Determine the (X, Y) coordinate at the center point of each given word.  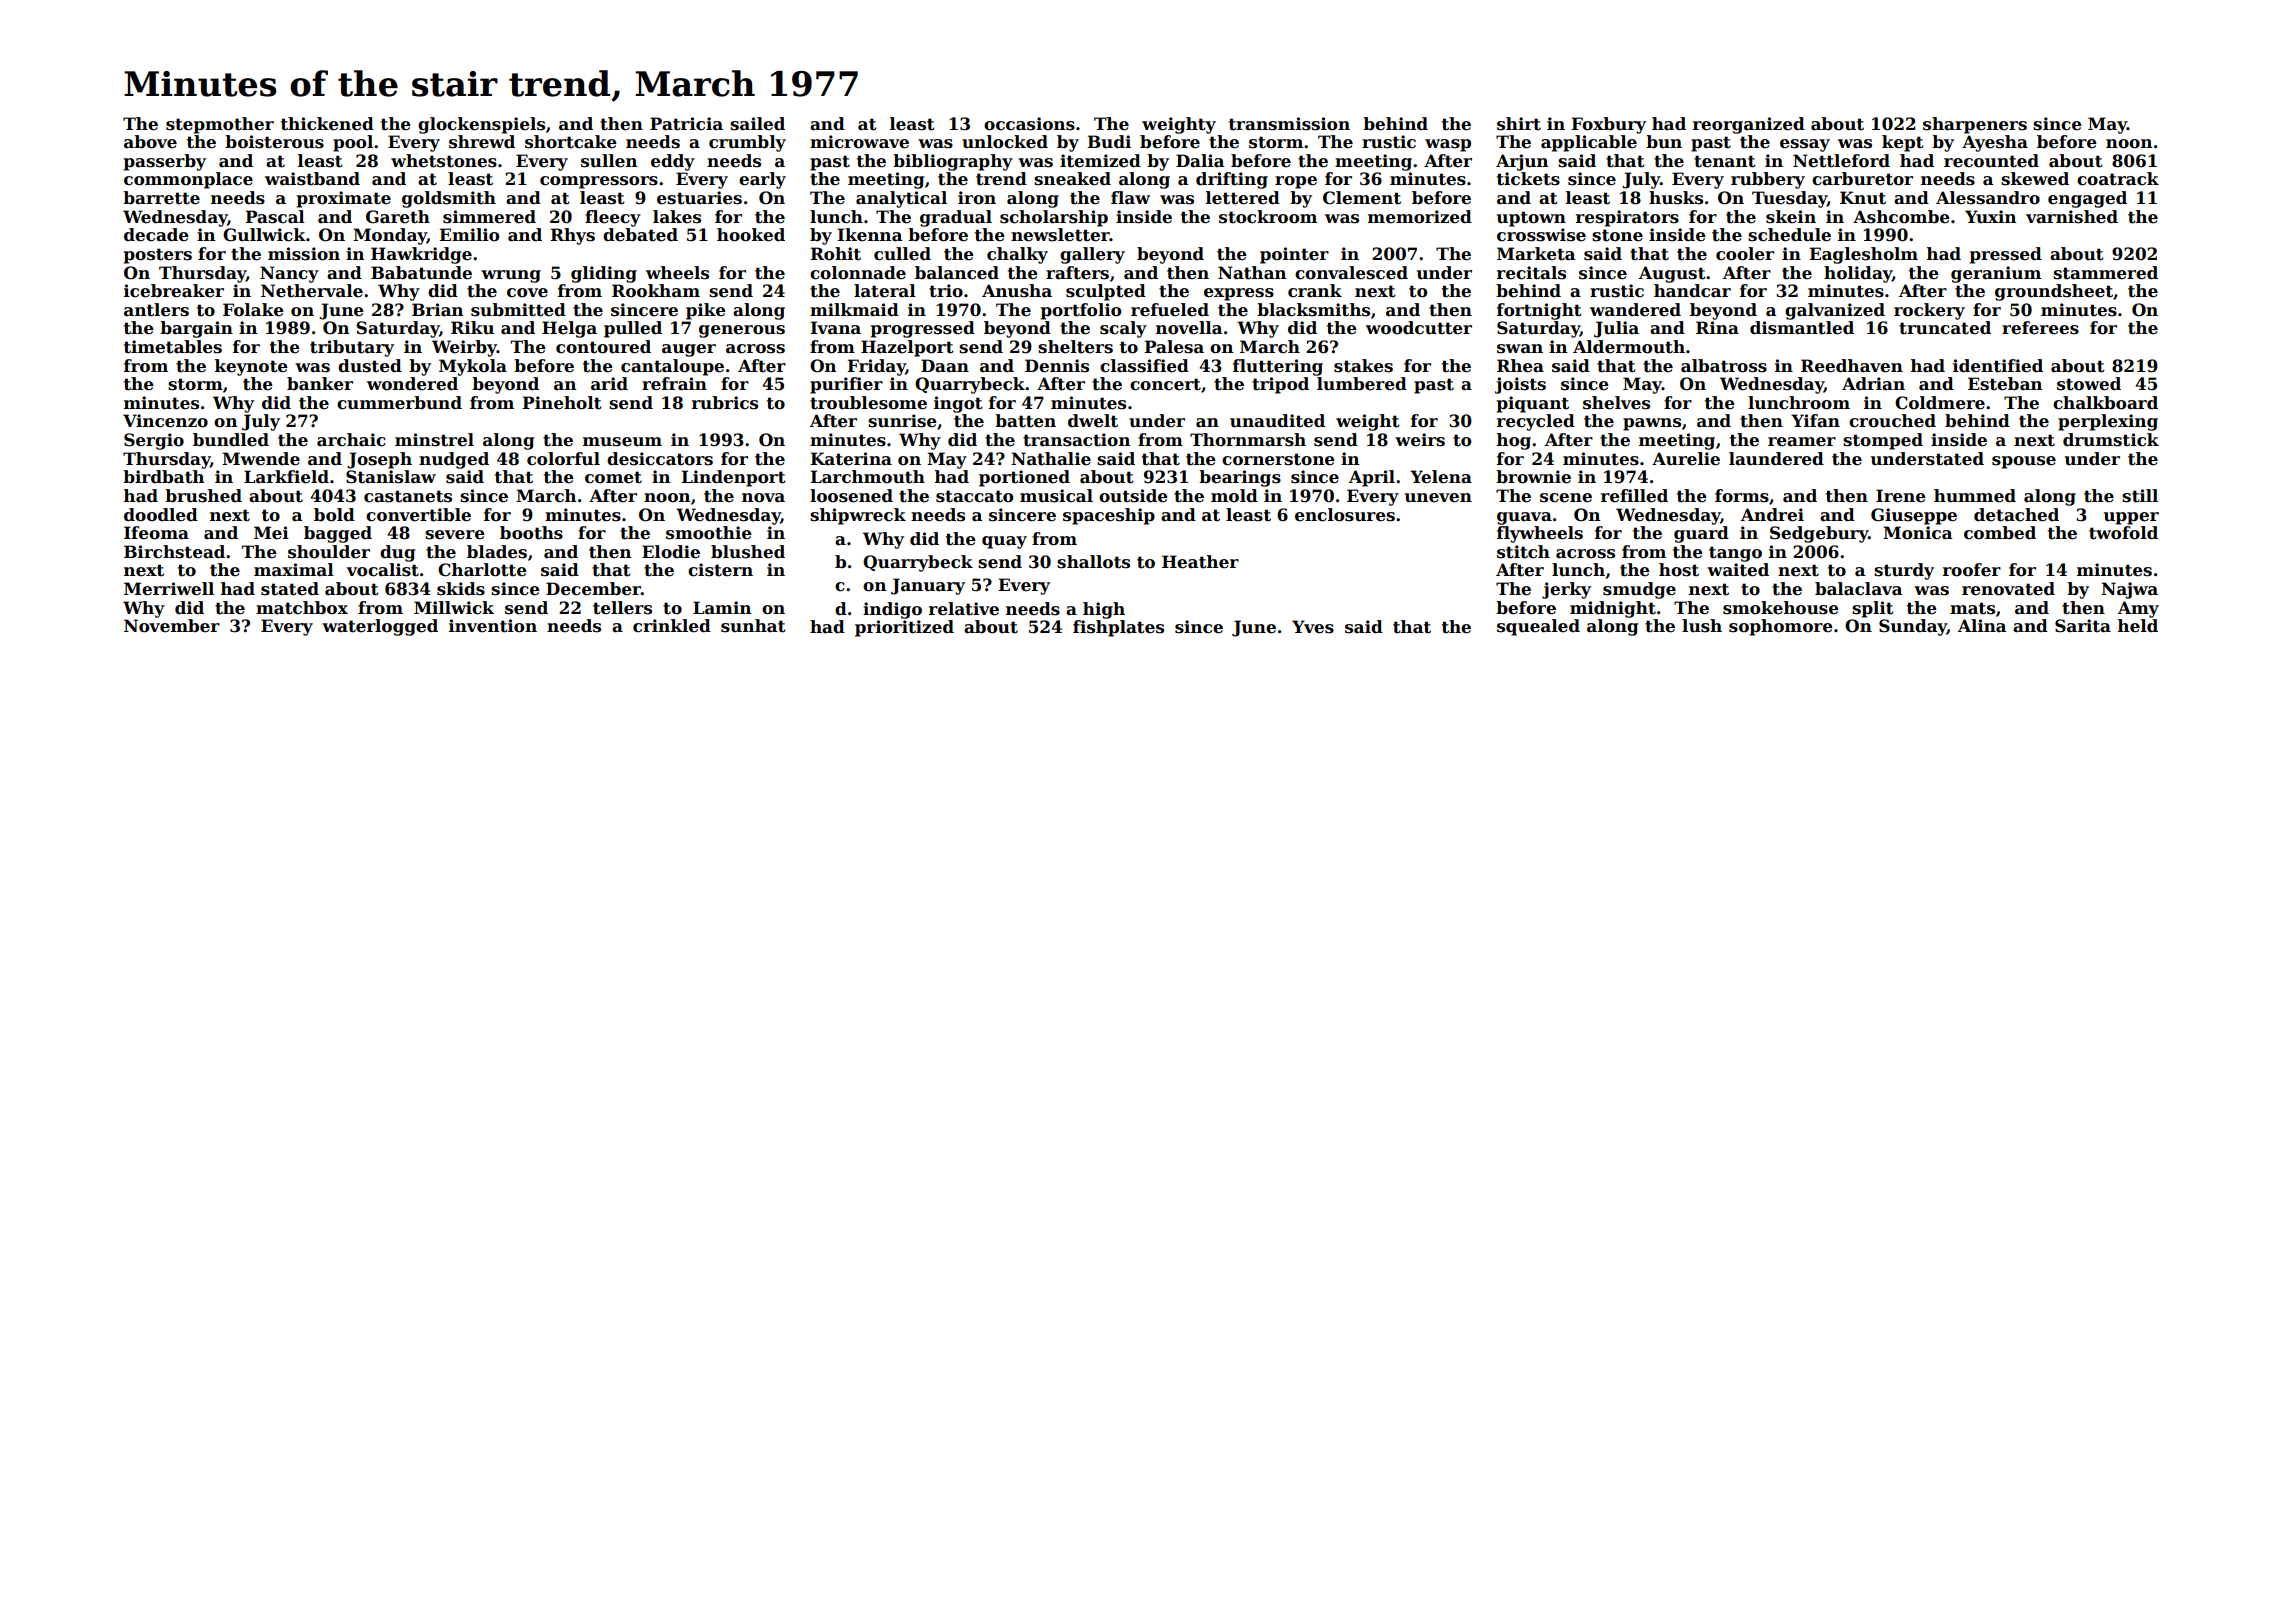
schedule (1789, 235)
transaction (1076, 440)
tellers (622, 608)
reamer (1802, 442)
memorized (1420, 217)
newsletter (1060, 235)
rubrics (725, 403)
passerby (165, 162)
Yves (1313, 627)
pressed (2006, 255)
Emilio (469, 235)
